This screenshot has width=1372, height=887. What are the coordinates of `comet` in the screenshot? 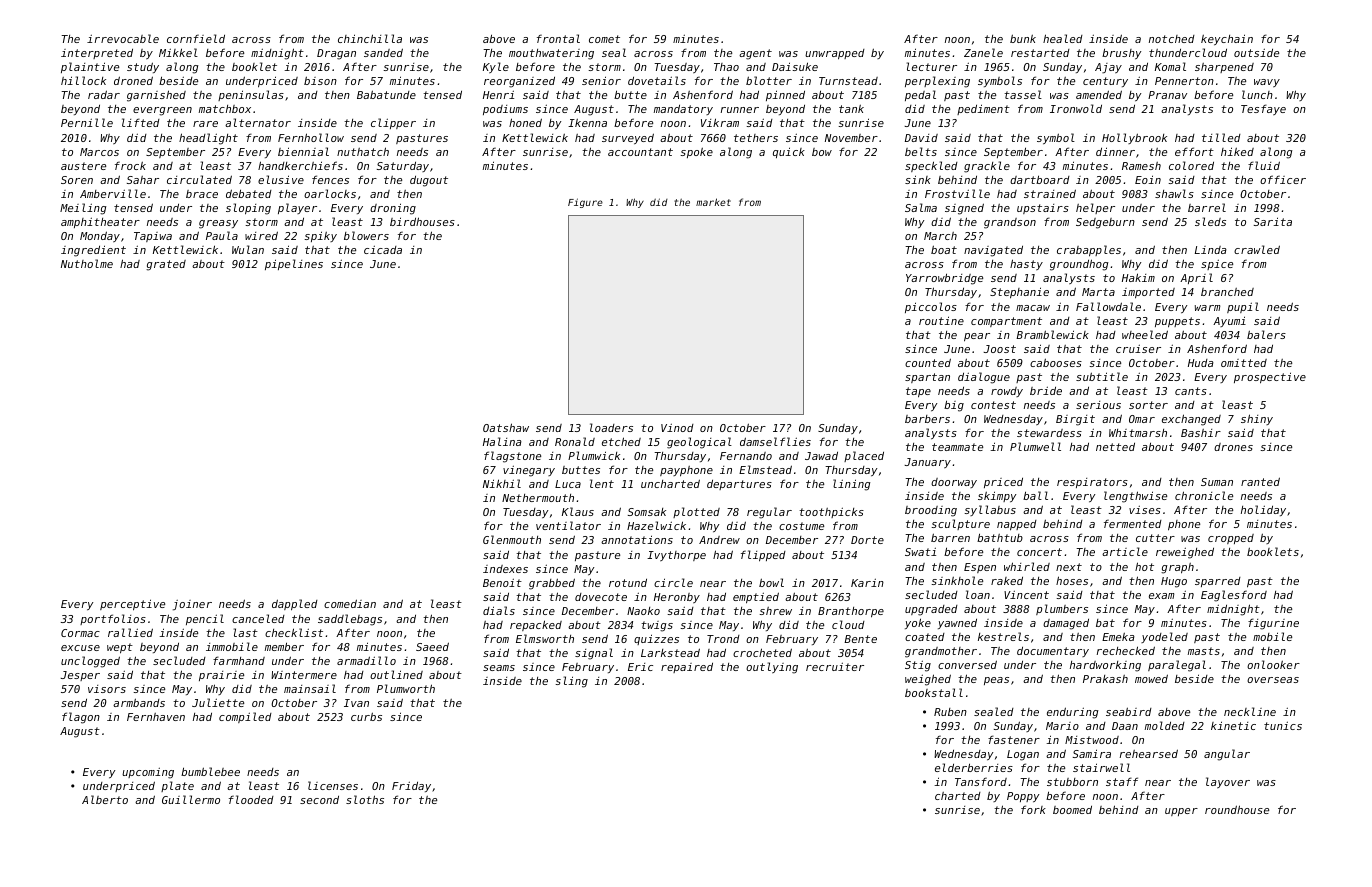 It's located at (604, 39).
